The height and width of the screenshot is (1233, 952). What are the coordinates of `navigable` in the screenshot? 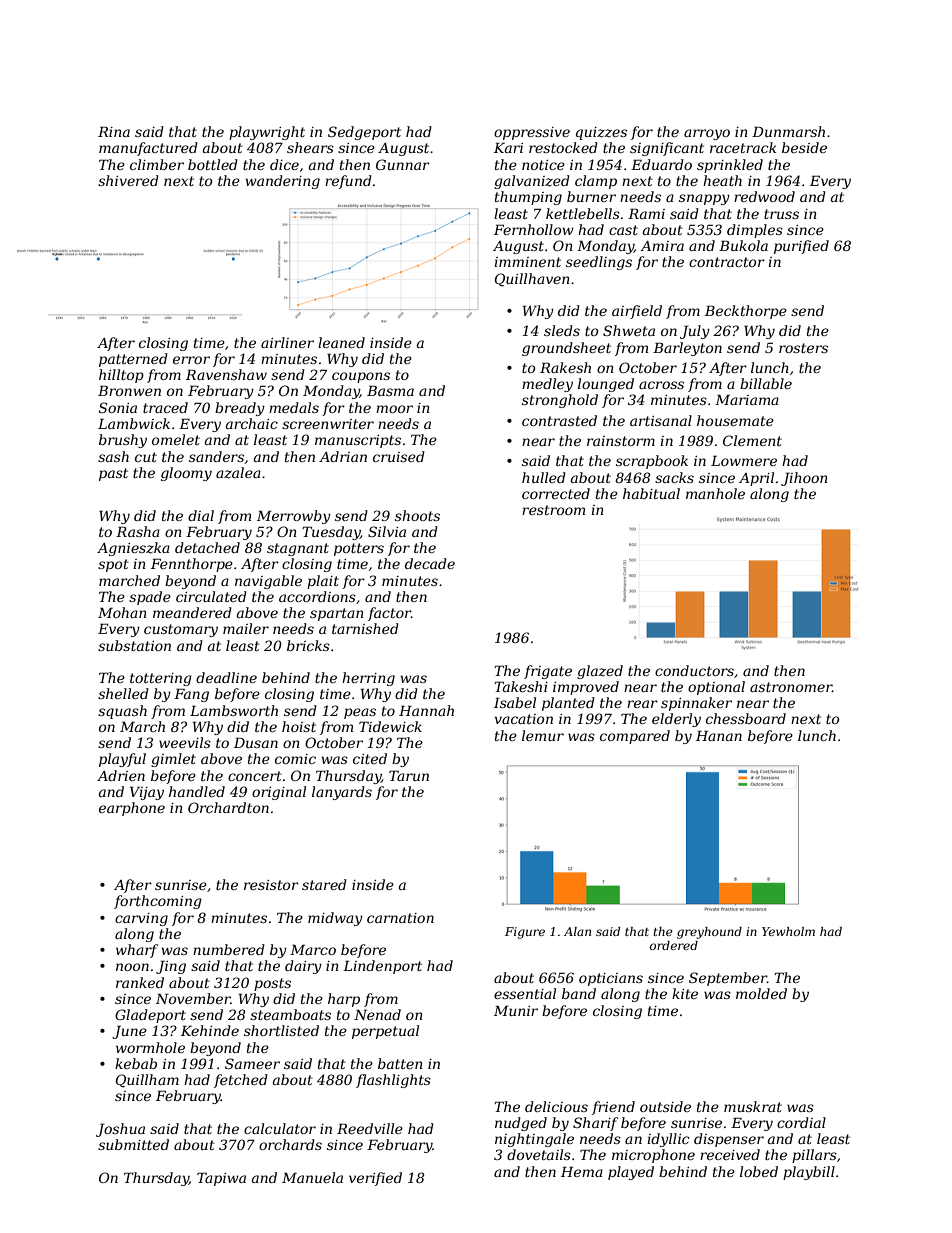 It's located at (268, 582).
